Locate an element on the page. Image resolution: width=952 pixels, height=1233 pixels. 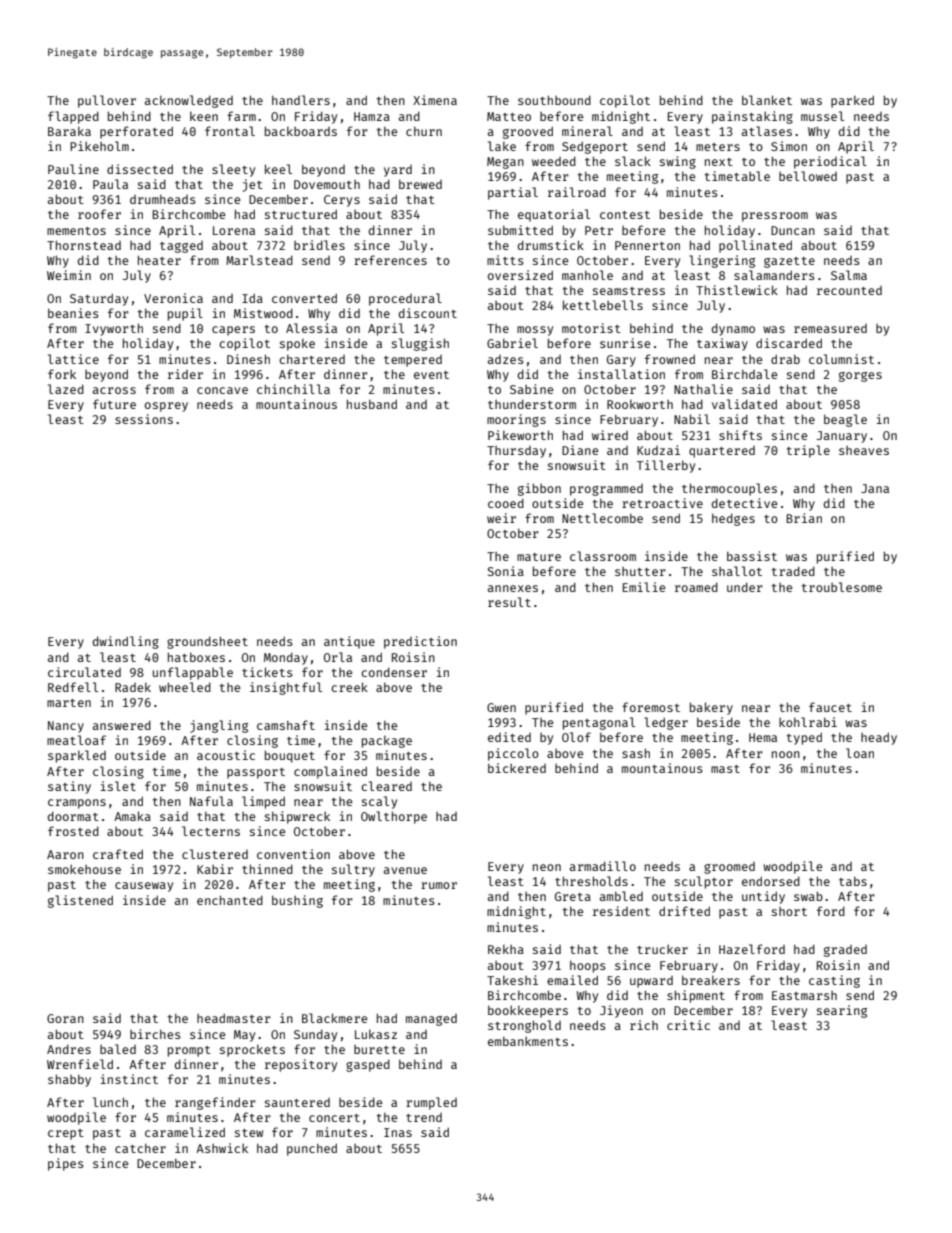
Andres is located at coordinates (69, 1049).
